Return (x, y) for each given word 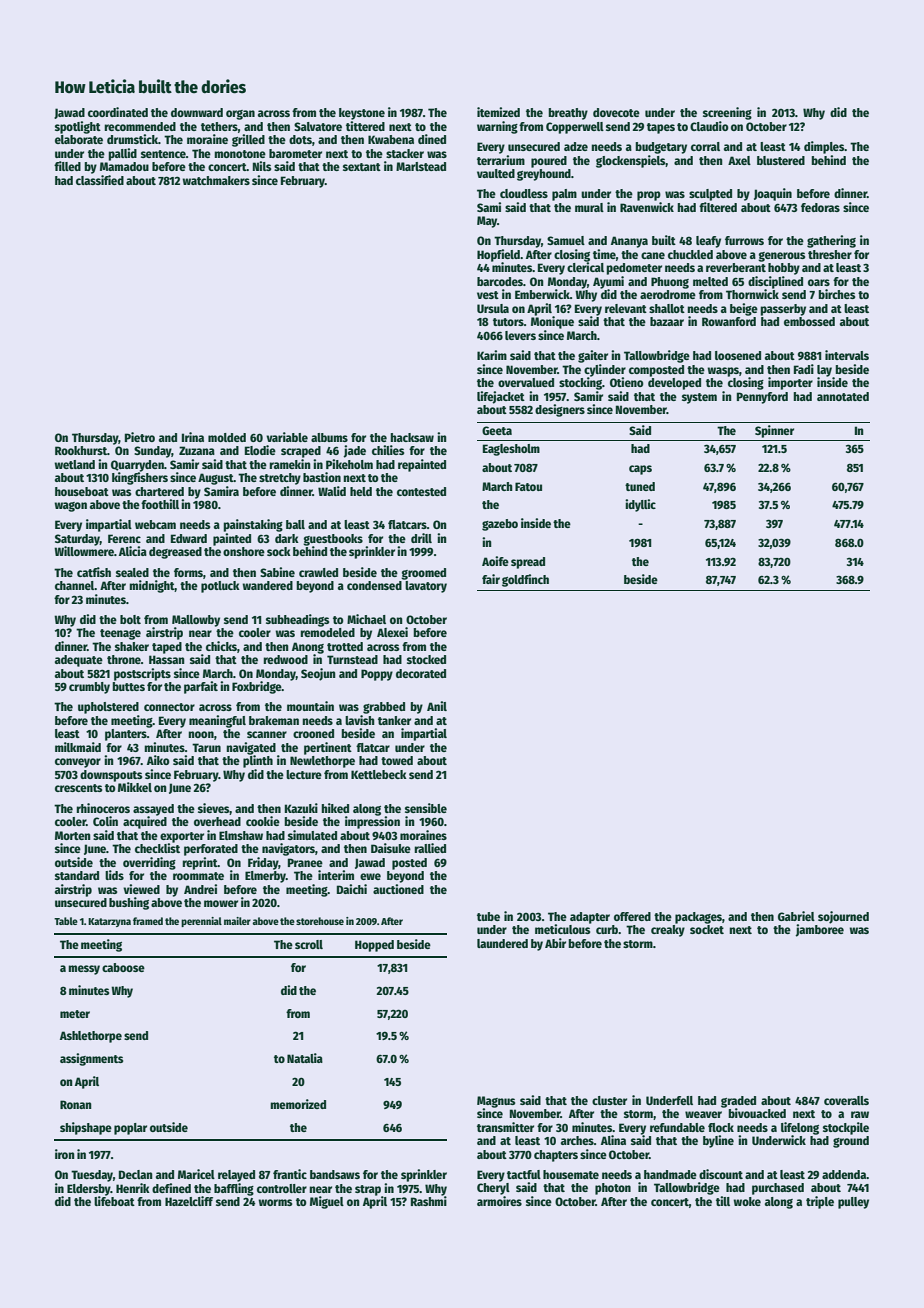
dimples (824, 147)
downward (197, 112)
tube (488, 916)
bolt (130, 619)
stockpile (846, 1128)
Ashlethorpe (91, 1037)
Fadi (804, 369)
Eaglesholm (511, 450)
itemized (498, 112)
